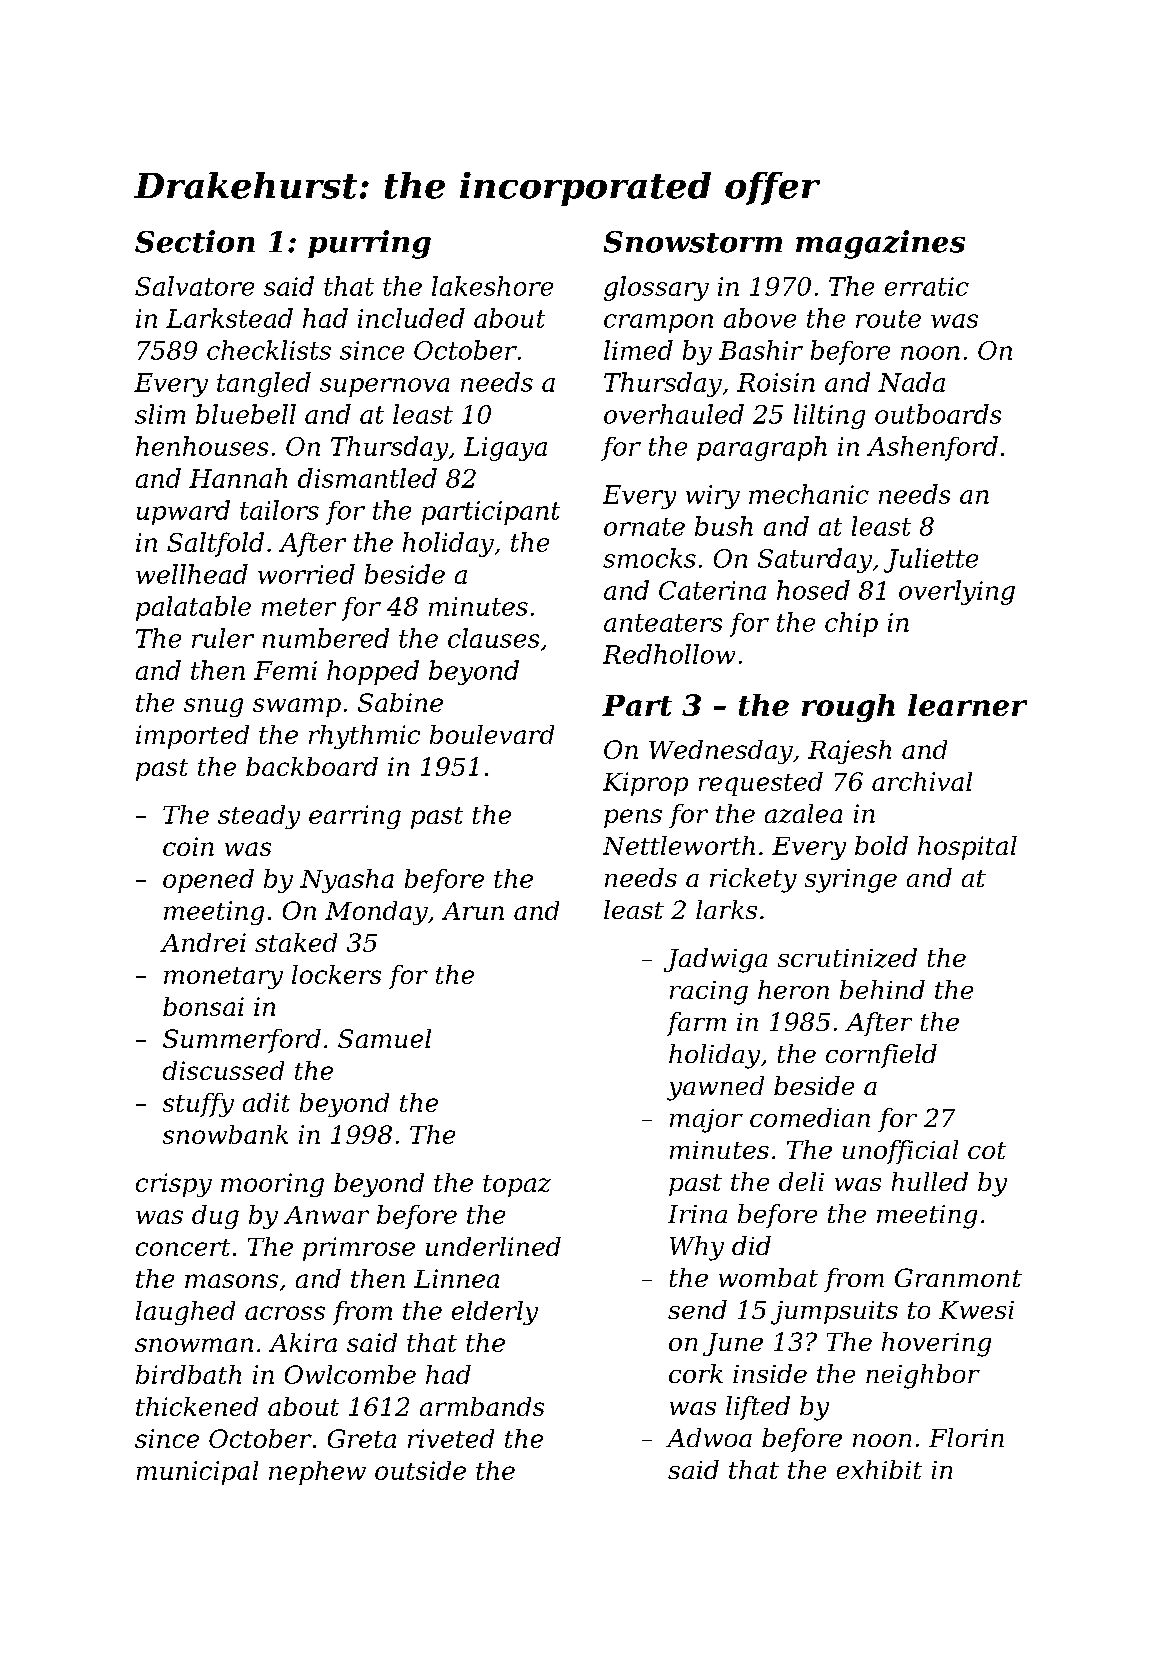 The width and height of the screenshot is (1165, 1654). Describe the element at coordinates (197, 1473) in the screenshot. I see `municipal` at that location.
